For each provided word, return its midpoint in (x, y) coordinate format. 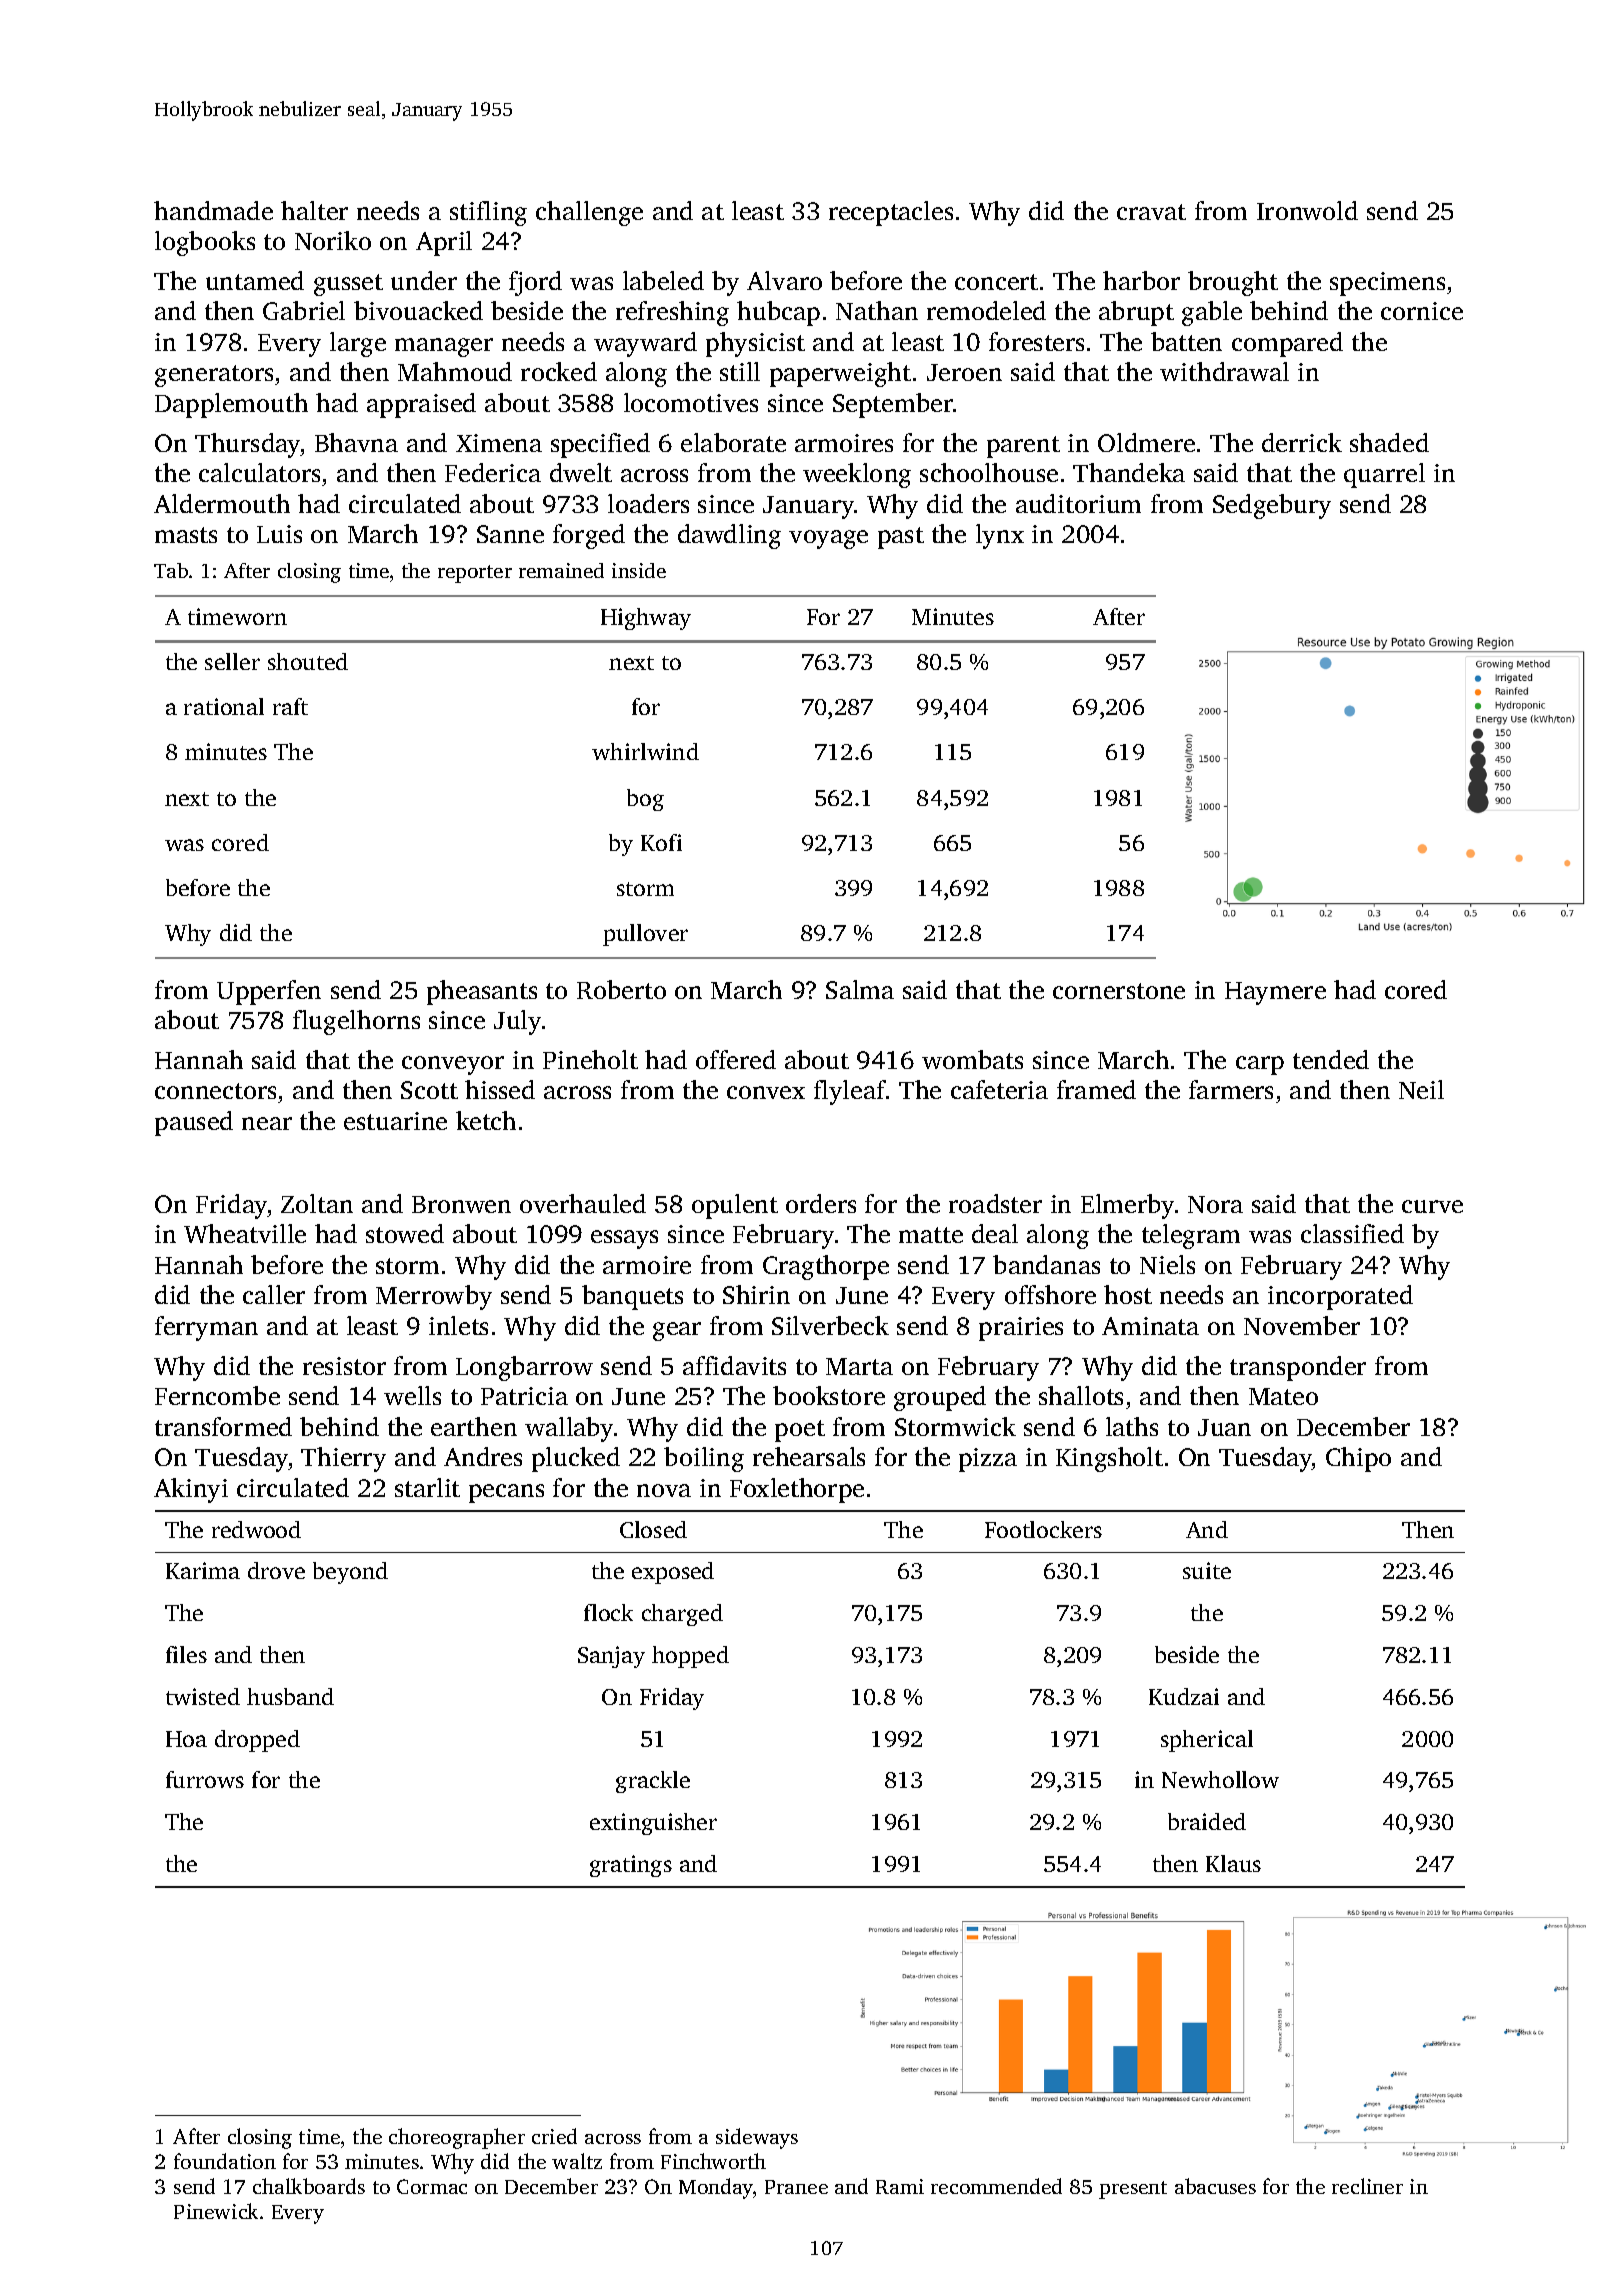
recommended (996, 2186)
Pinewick (216, 2211)
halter (314, 210)
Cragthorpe (826, 1267)
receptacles (891, 213)
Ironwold (1307, 210)
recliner (1367, 2186)
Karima (203, 1570)
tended (1331, 1059)
